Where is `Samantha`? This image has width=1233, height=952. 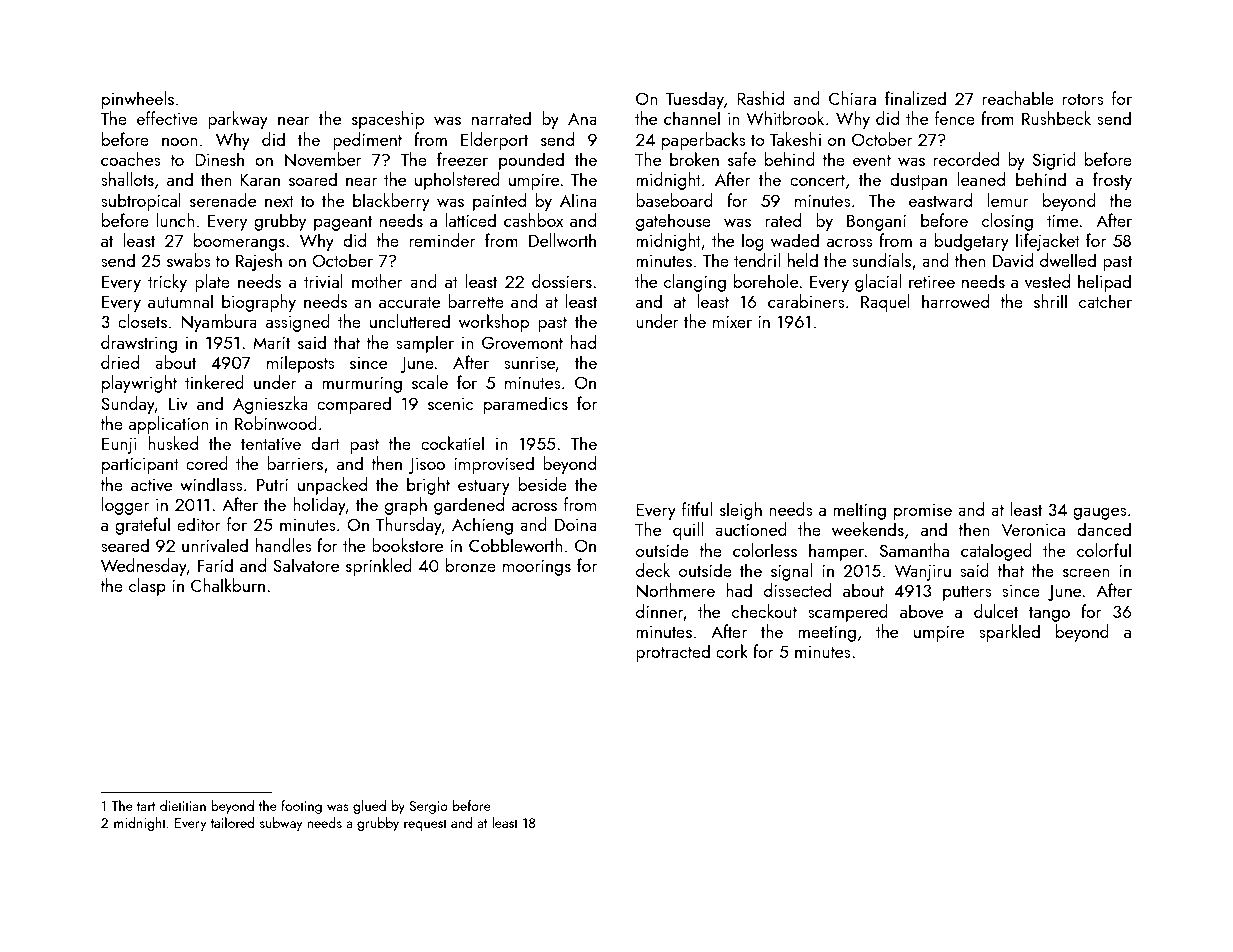
Samantha is located at coordinates (914, 550).
